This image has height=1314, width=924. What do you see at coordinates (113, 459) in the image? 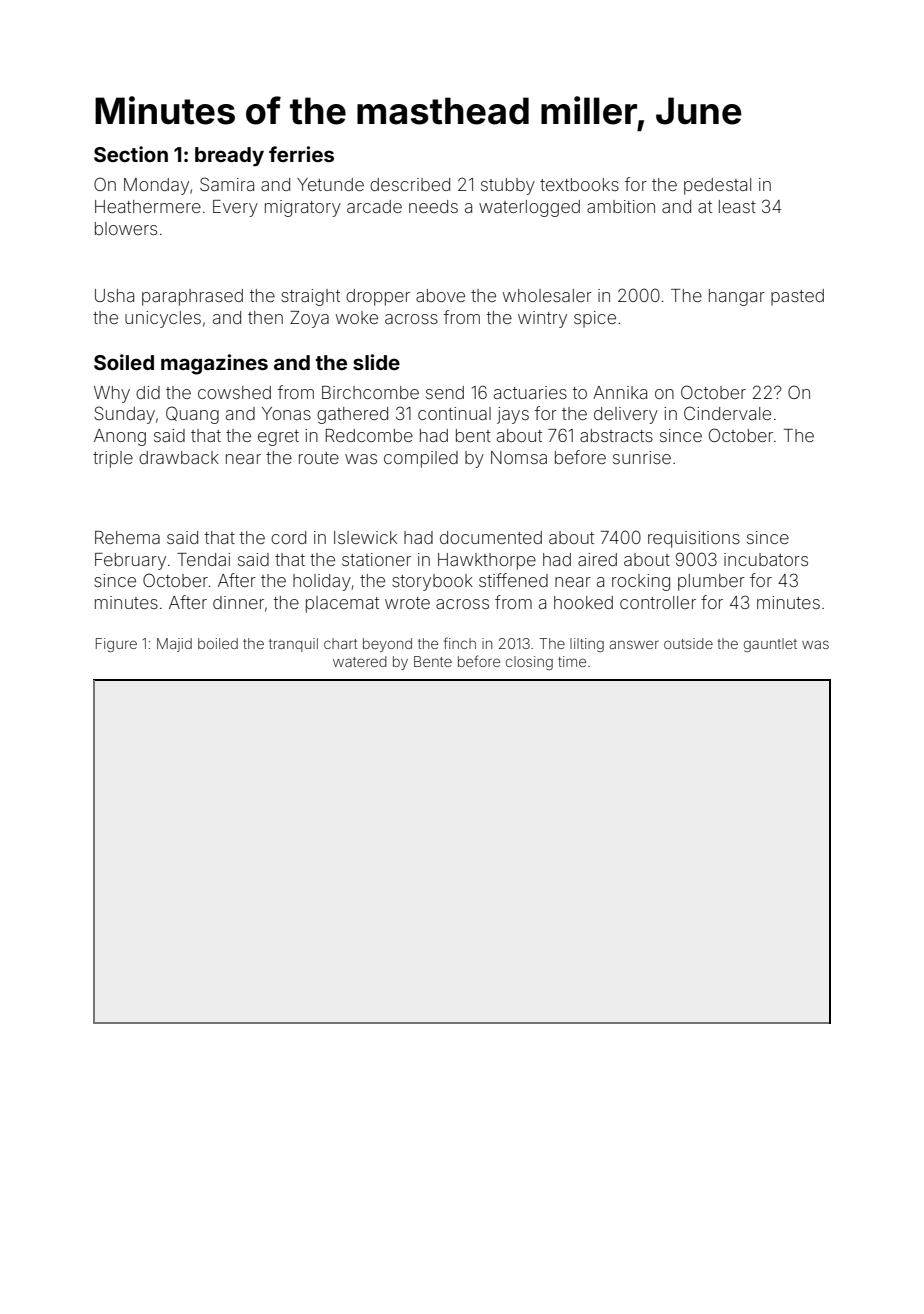
I see `triple` at bounding box center [113, 459].
